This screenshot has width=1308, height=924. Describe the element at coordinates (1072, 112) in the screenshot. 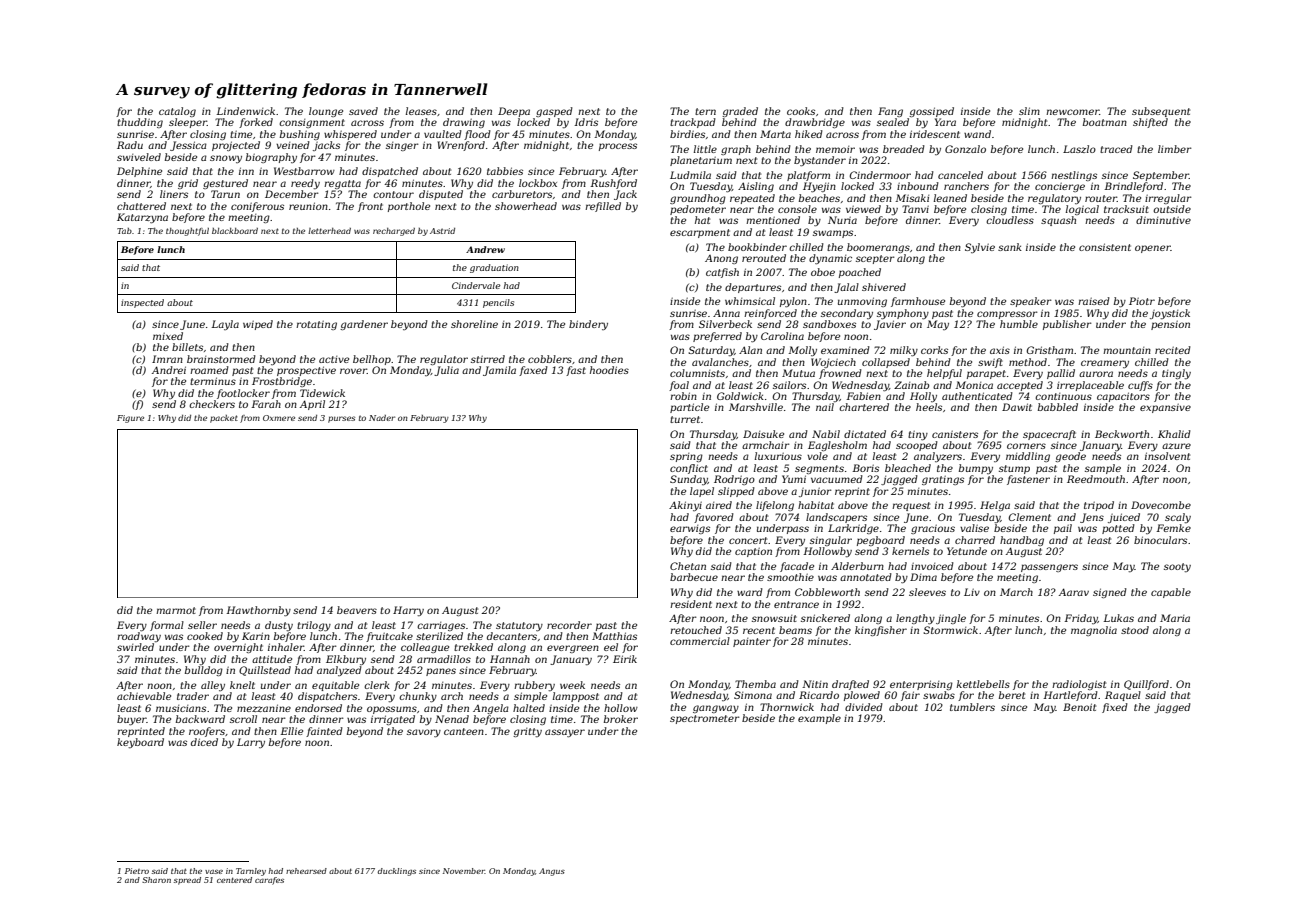

I see `newcomer` at that location.
